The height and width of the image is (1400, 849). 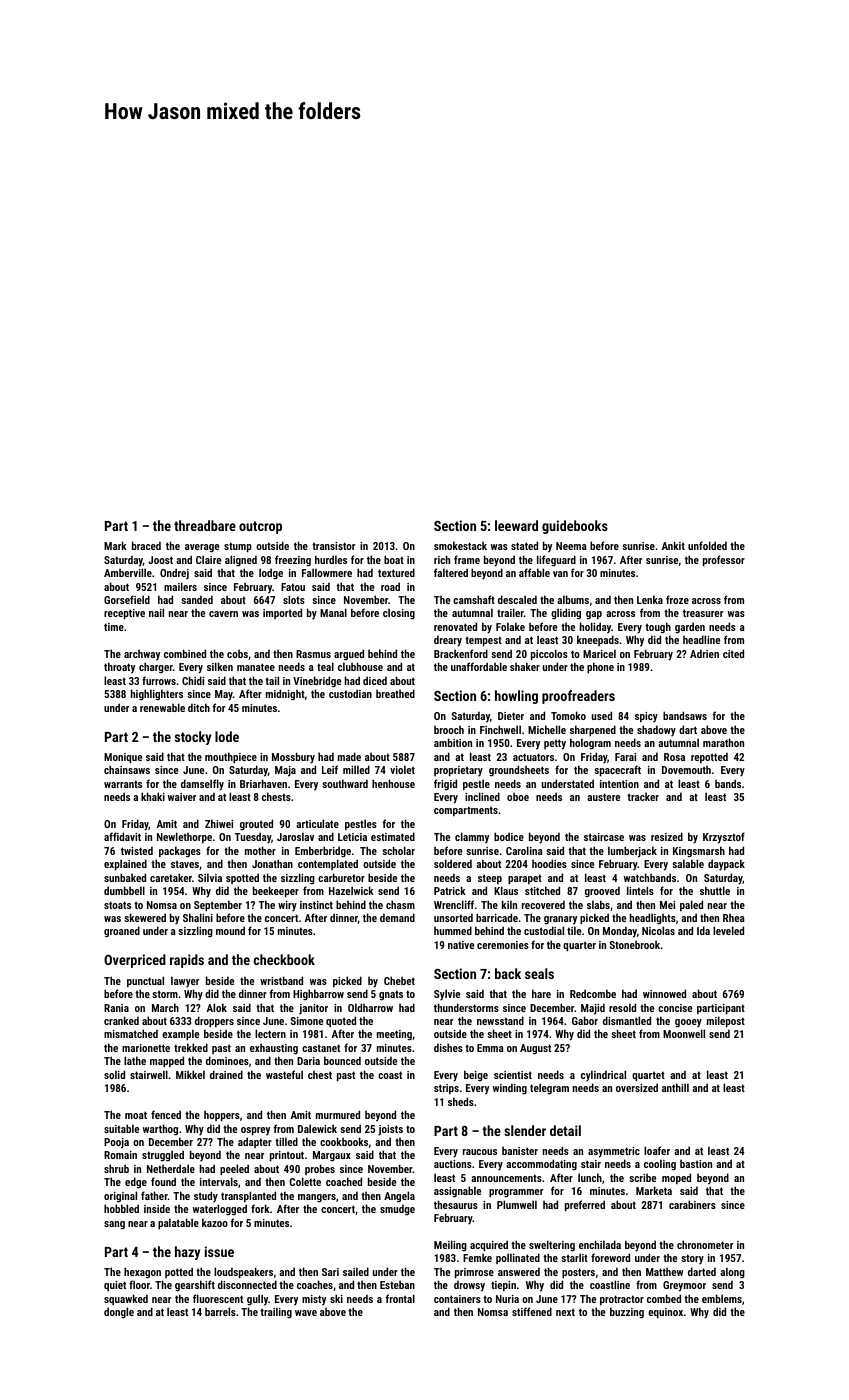 What do you see at coordinates (482, 796) in the image?
I see `inclined` at bounding box center [482, 796].
